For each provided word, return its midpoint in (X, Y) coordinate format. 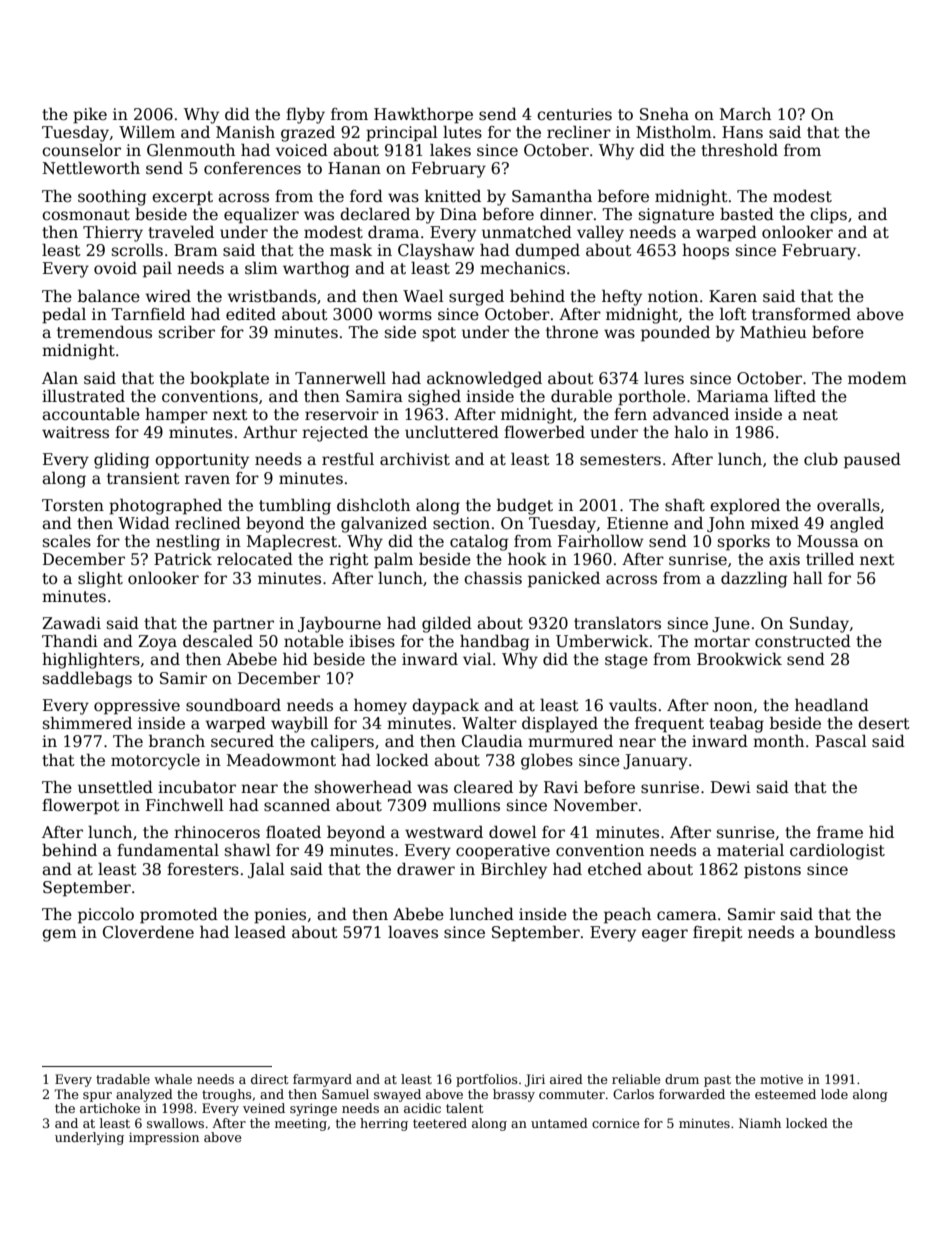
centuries (574, 114)
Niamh (760, 1123)
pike (90, 116)
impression (164, 1139)
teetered (440, 1123)
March (745, 114)
